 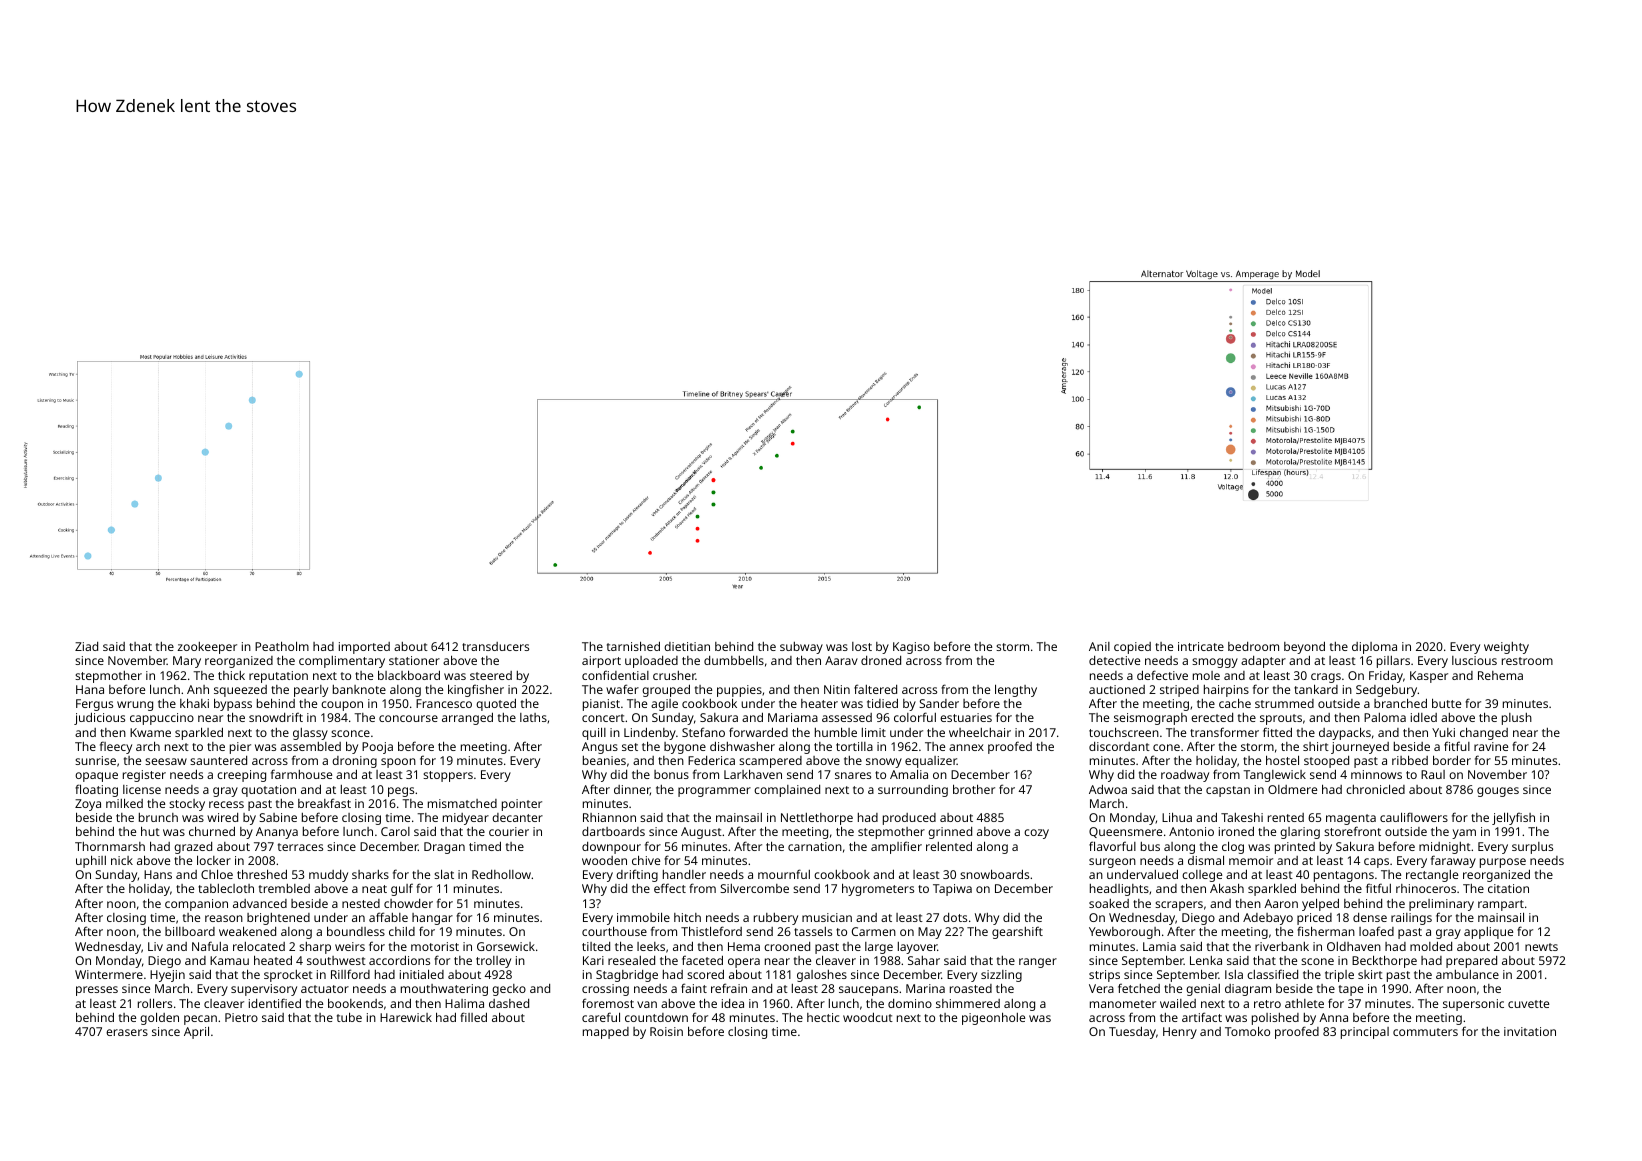 What do you see at coordinates (240, 748) in the screenshot?
I see `pier` at bounding box center [240, 748].
